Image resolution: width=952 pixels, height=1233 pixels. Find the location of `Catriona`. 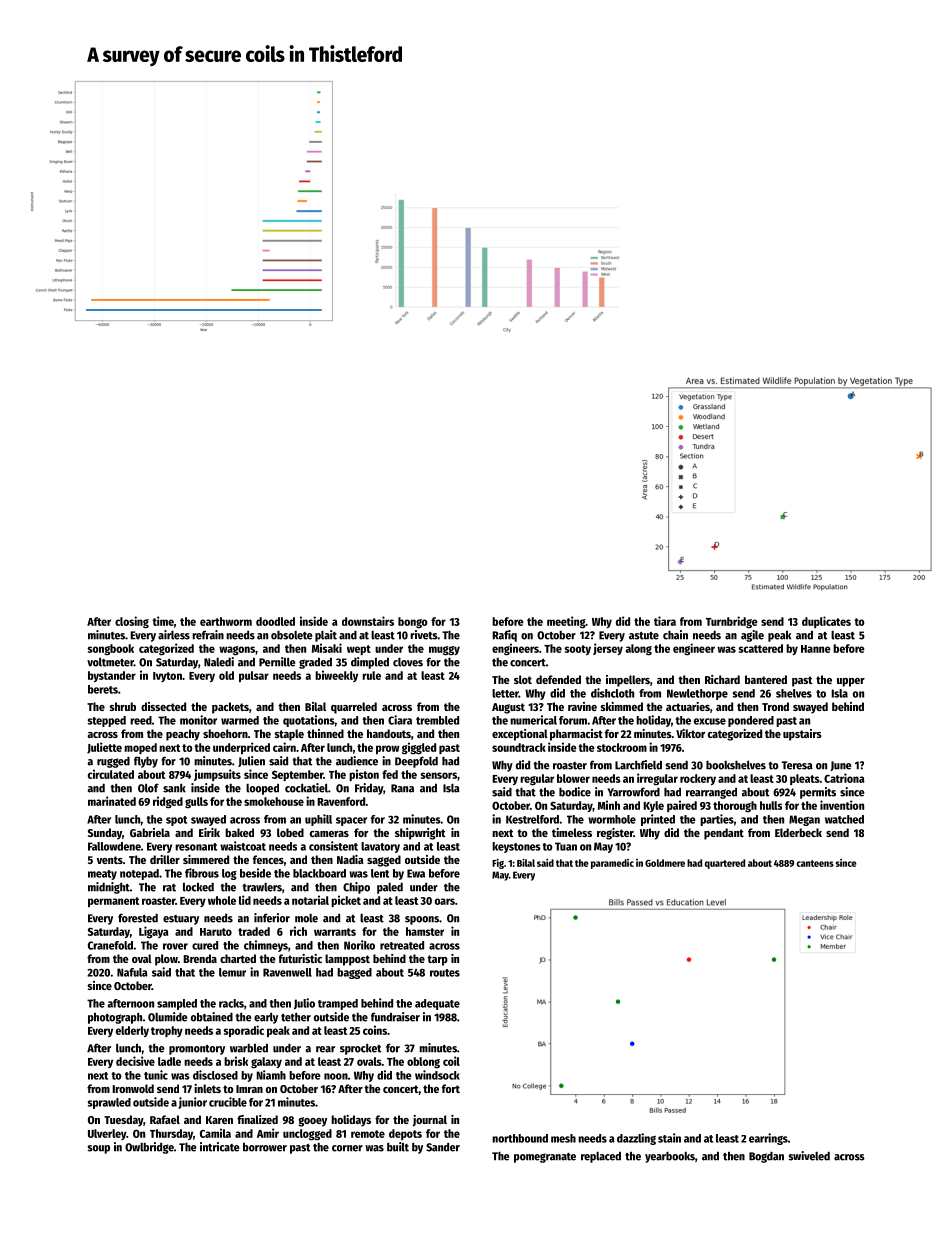

Catriona is located at coordinates (844, 778).
